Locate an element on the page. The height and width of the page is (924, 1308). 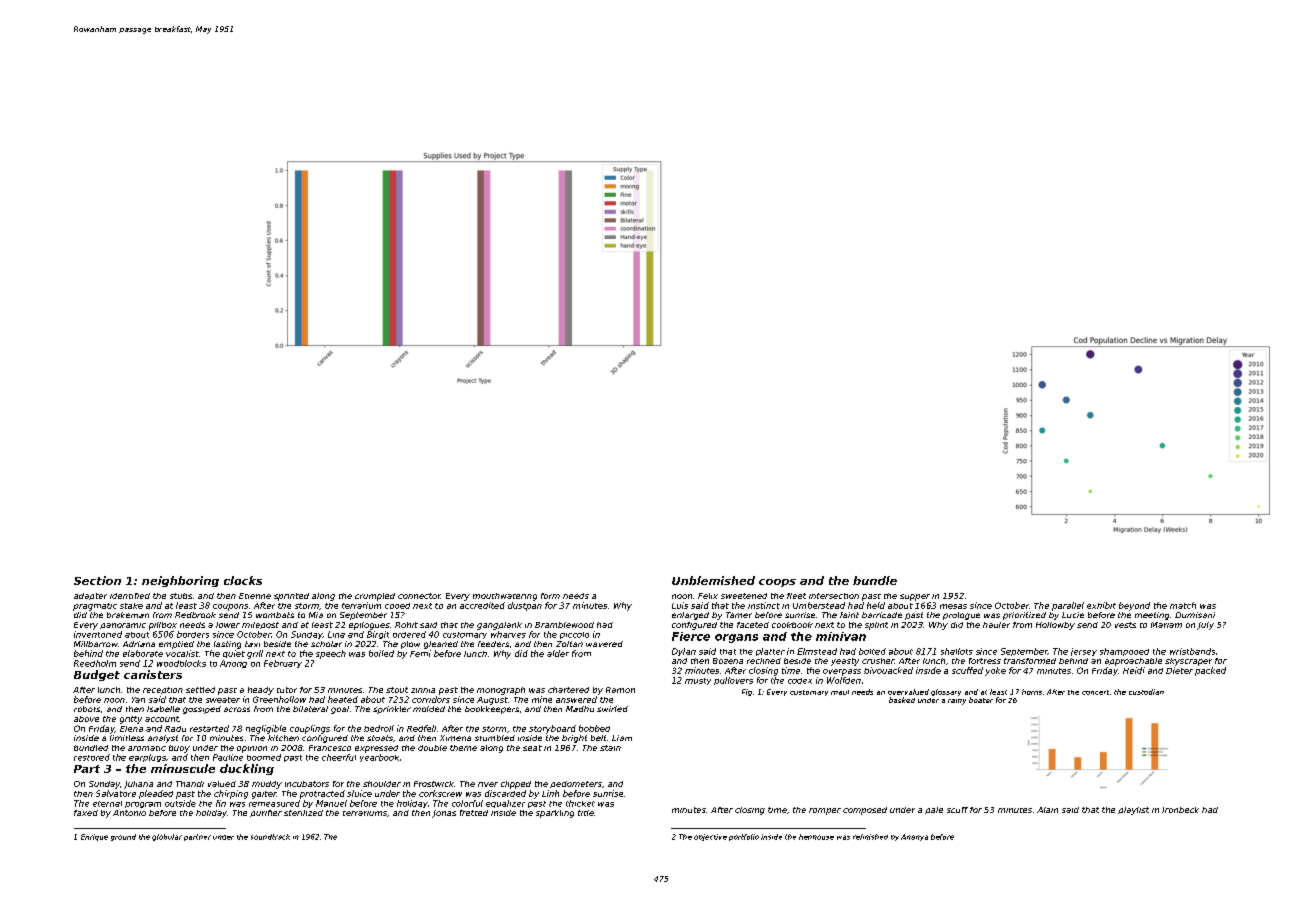
Dieter is located at coordinates (1179, 670).
